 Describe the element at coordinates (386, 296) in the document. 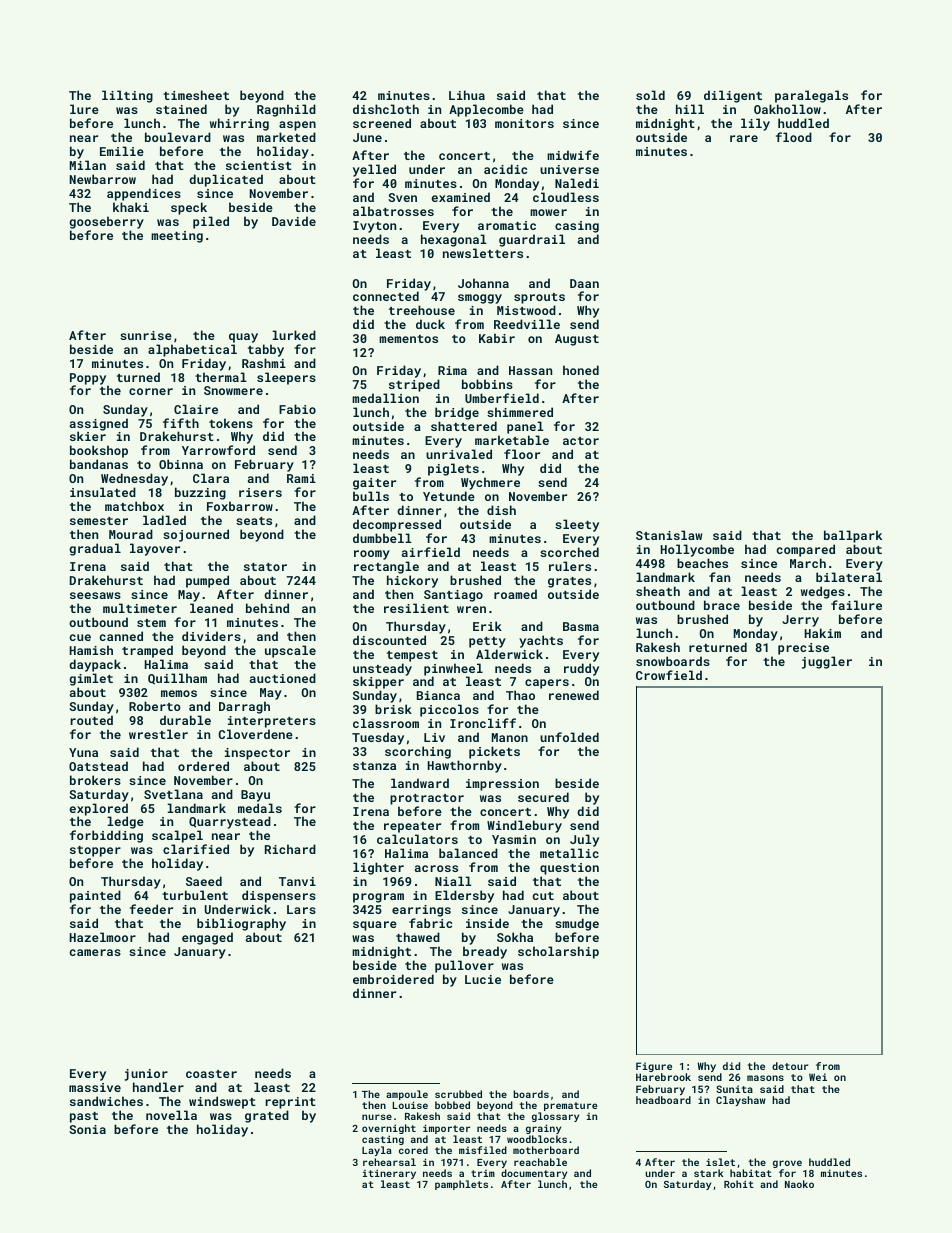

I see `connected` at that location.
